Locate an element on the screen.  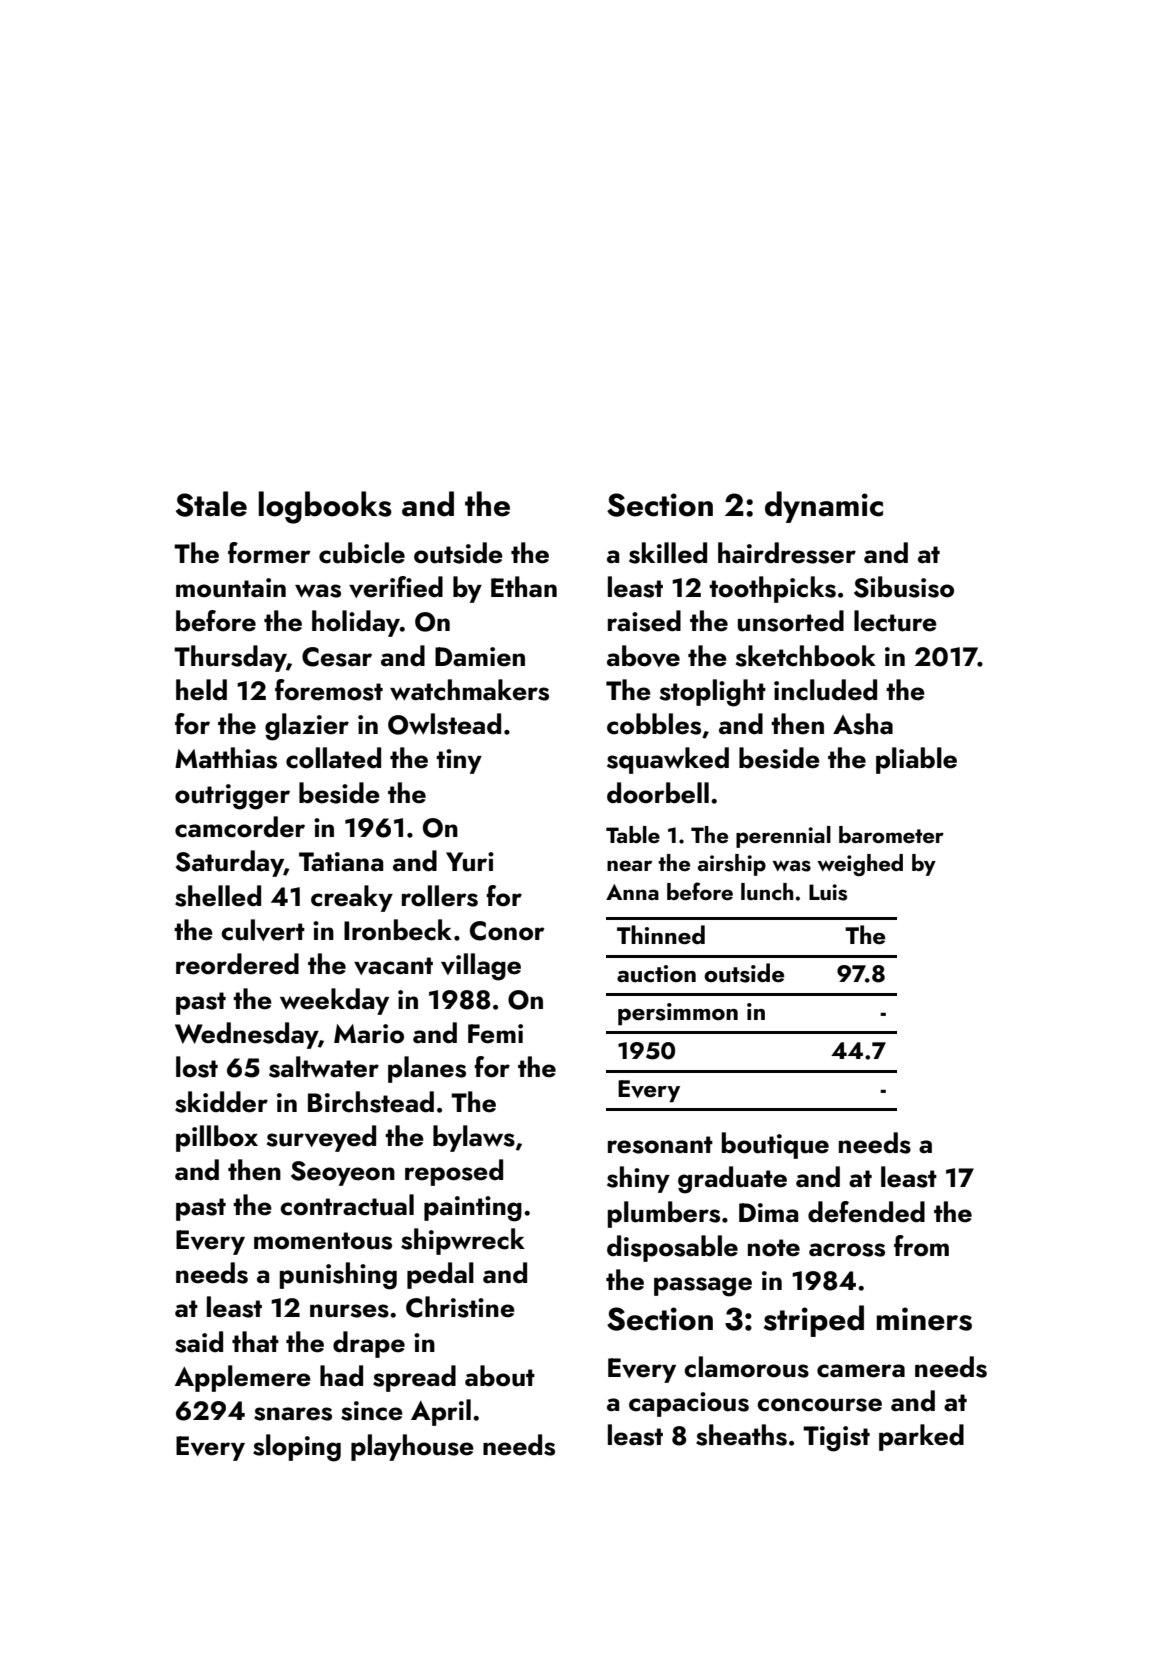
Applemere is located at coordinates (243, 1378).
